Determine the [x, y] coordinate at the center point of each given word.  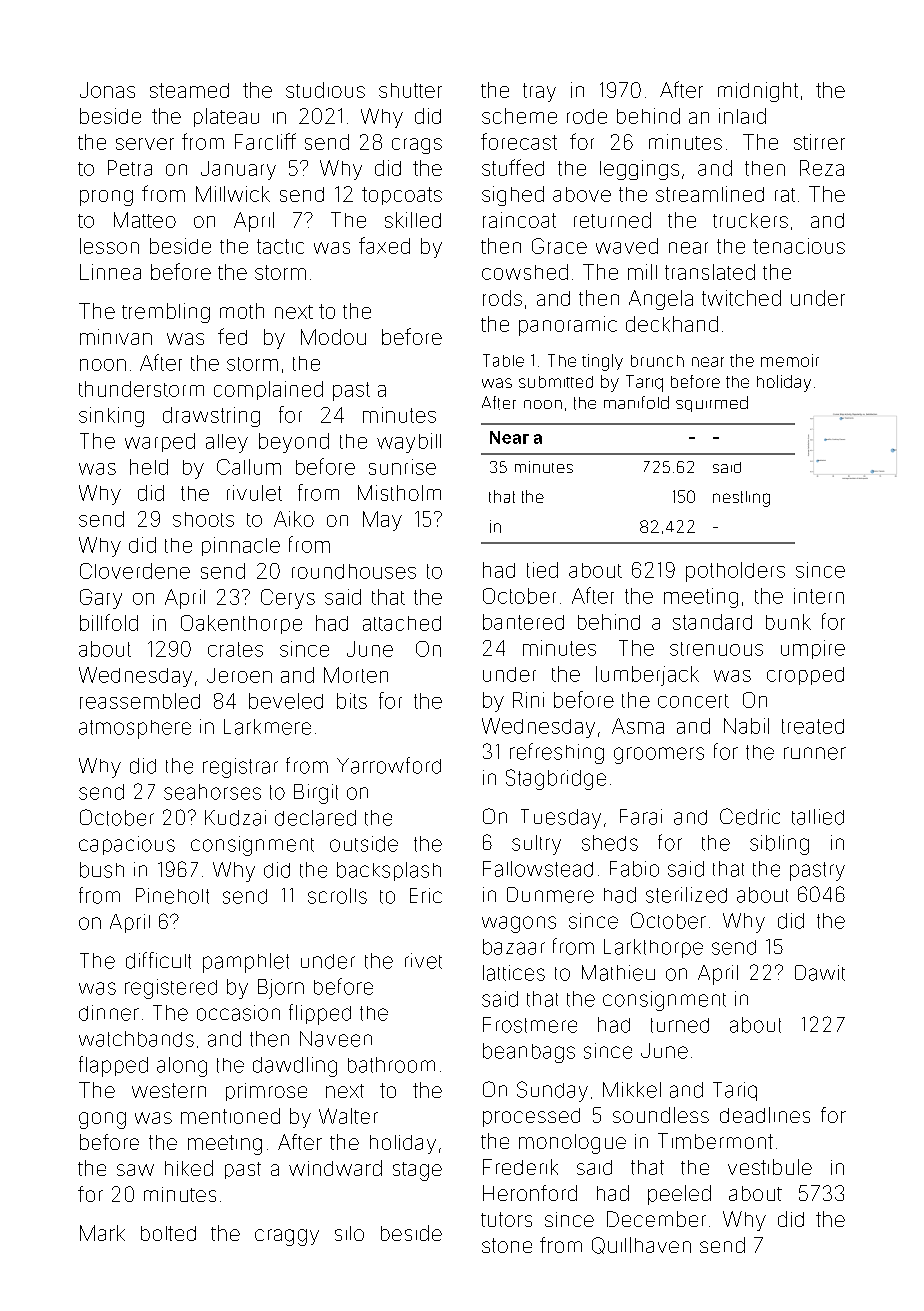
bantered [523, 622]
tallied [818, 817]
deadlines [765, 1115]
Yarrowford [389, 765]
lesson [109, 246]
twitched [741, 298]
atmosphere [135, 729]
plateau [226, 117]
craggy [287, 1237]
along [182, 1067]
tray [539, 92]
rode [587, 116]
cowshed [525, 272]
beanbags [529, 1053]
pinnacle [241, 546]
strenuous [716, 649]
